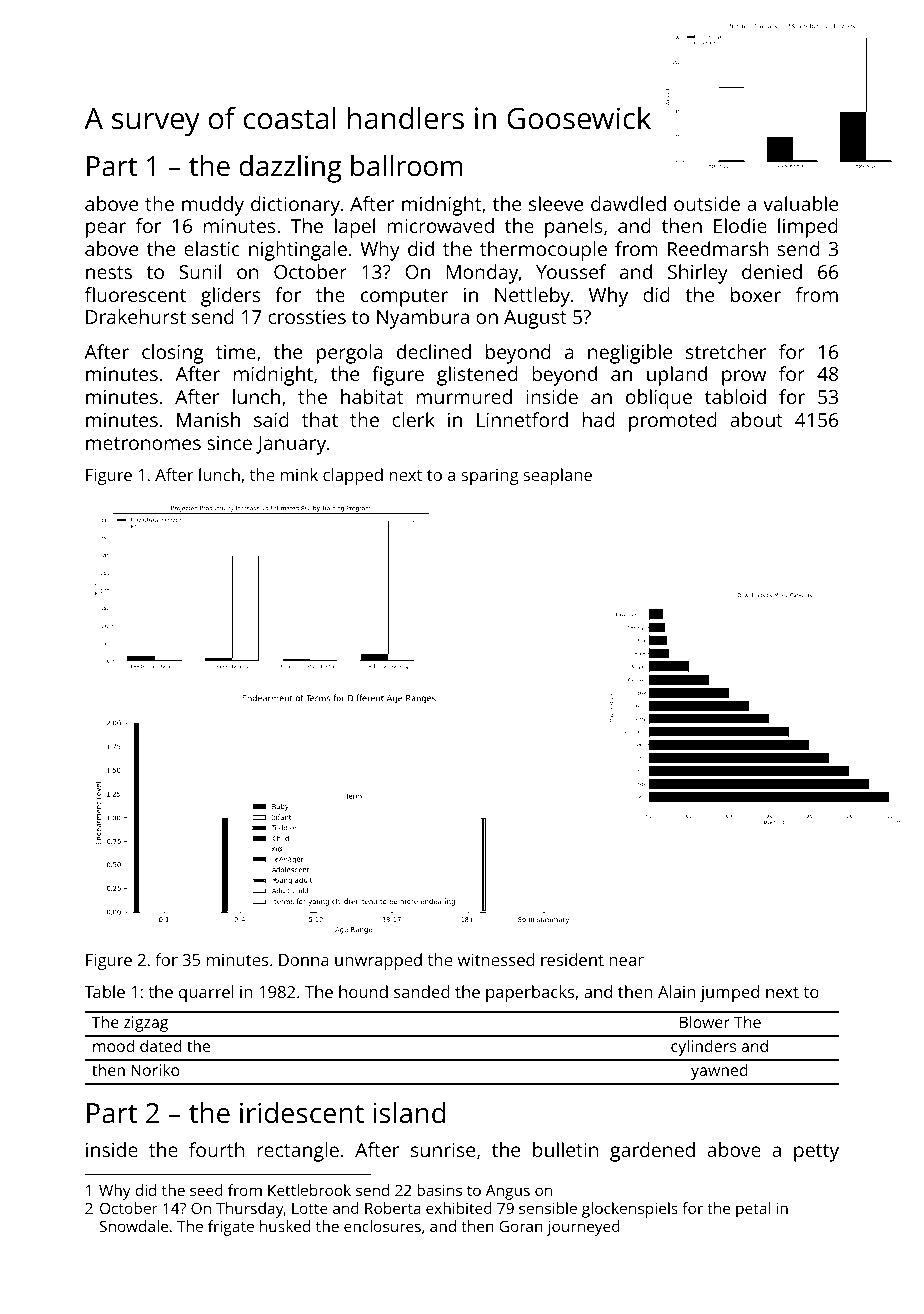  What do you see at coordinates (565, 1149) in the image?
I see `bulletin` at bounding box center [565, 1149].
